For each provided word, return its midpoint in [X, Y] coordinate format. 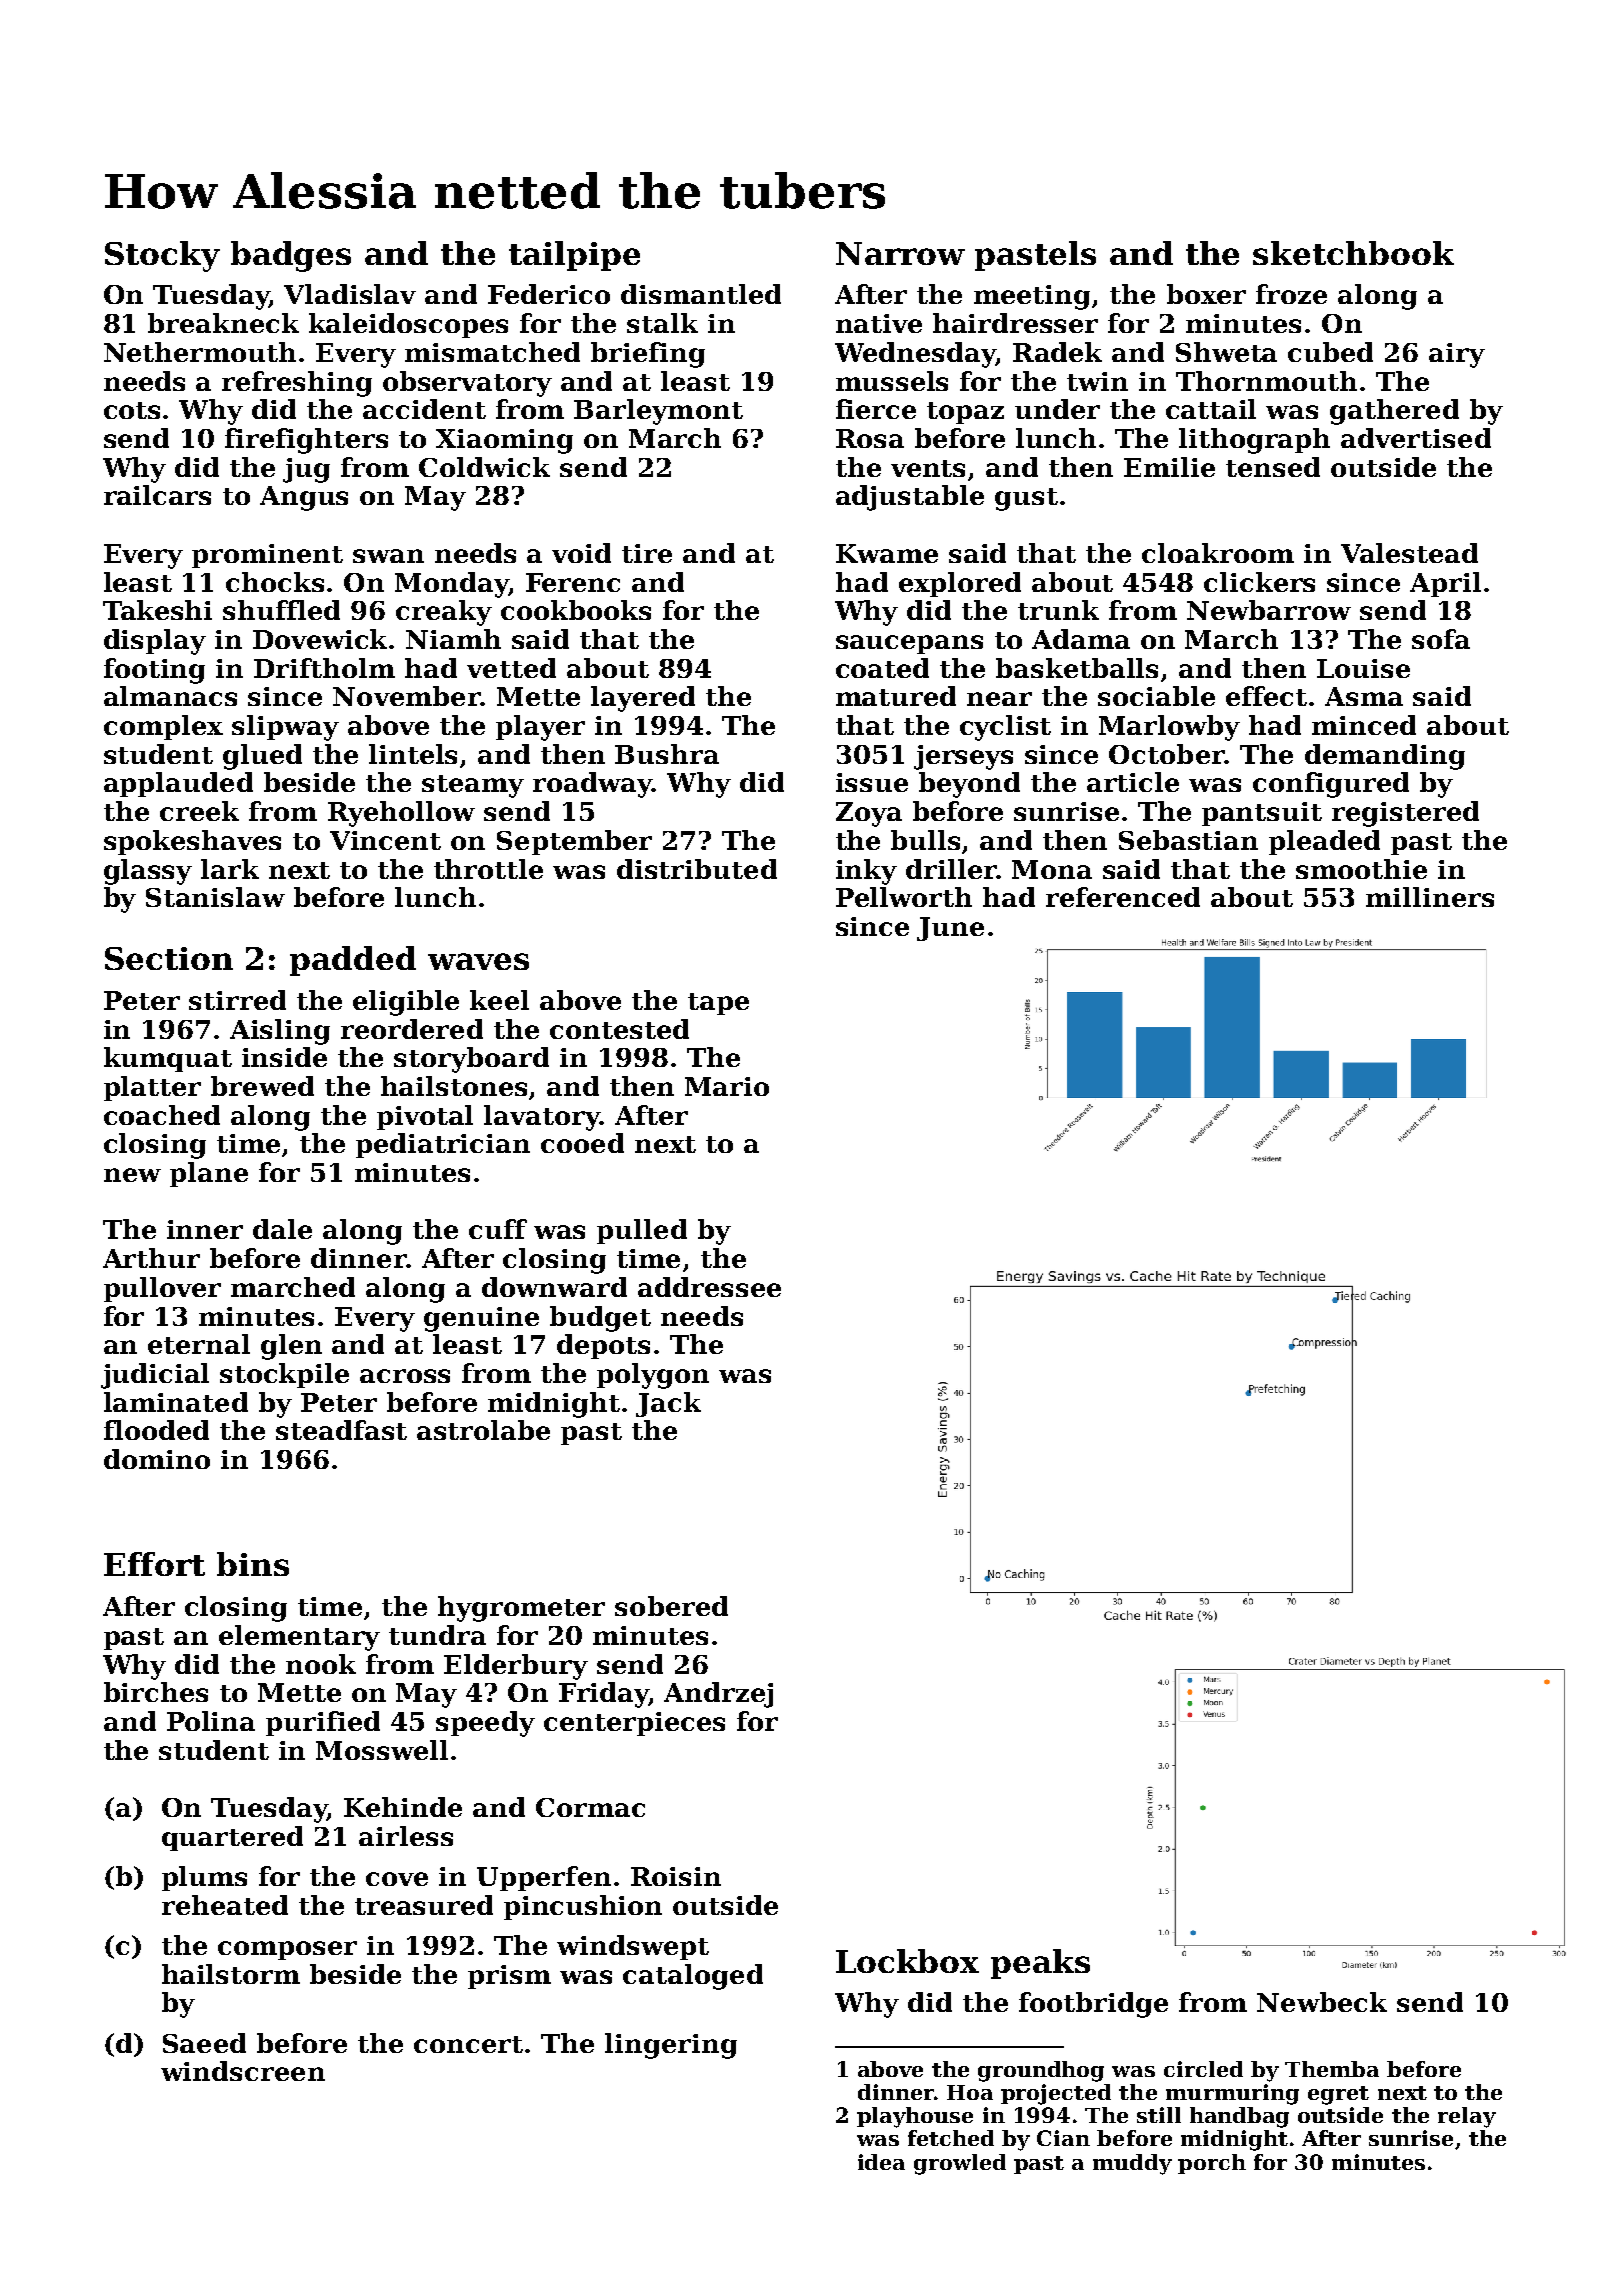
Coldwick [484, 467]
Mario [727, 1086]
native [879, 323]
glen [291, 1347]
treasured [424, 1905]
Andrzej [718, 1695]
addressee [709, 1287]
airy [1457, 355]
